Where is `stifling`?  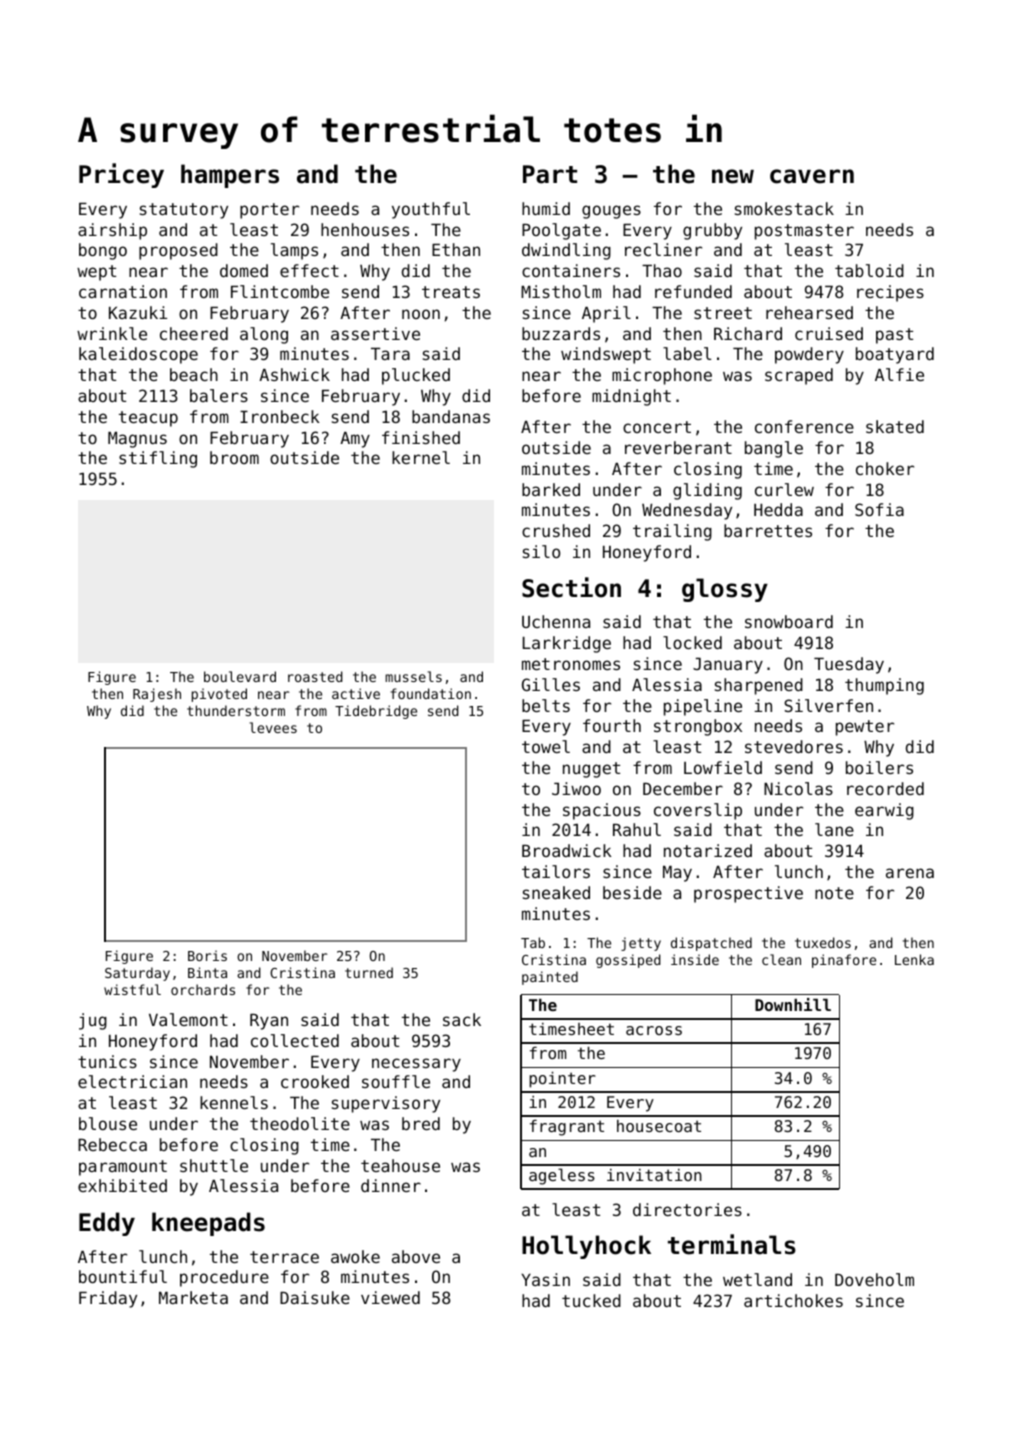
stifling is located at coordinates (158, 459).
